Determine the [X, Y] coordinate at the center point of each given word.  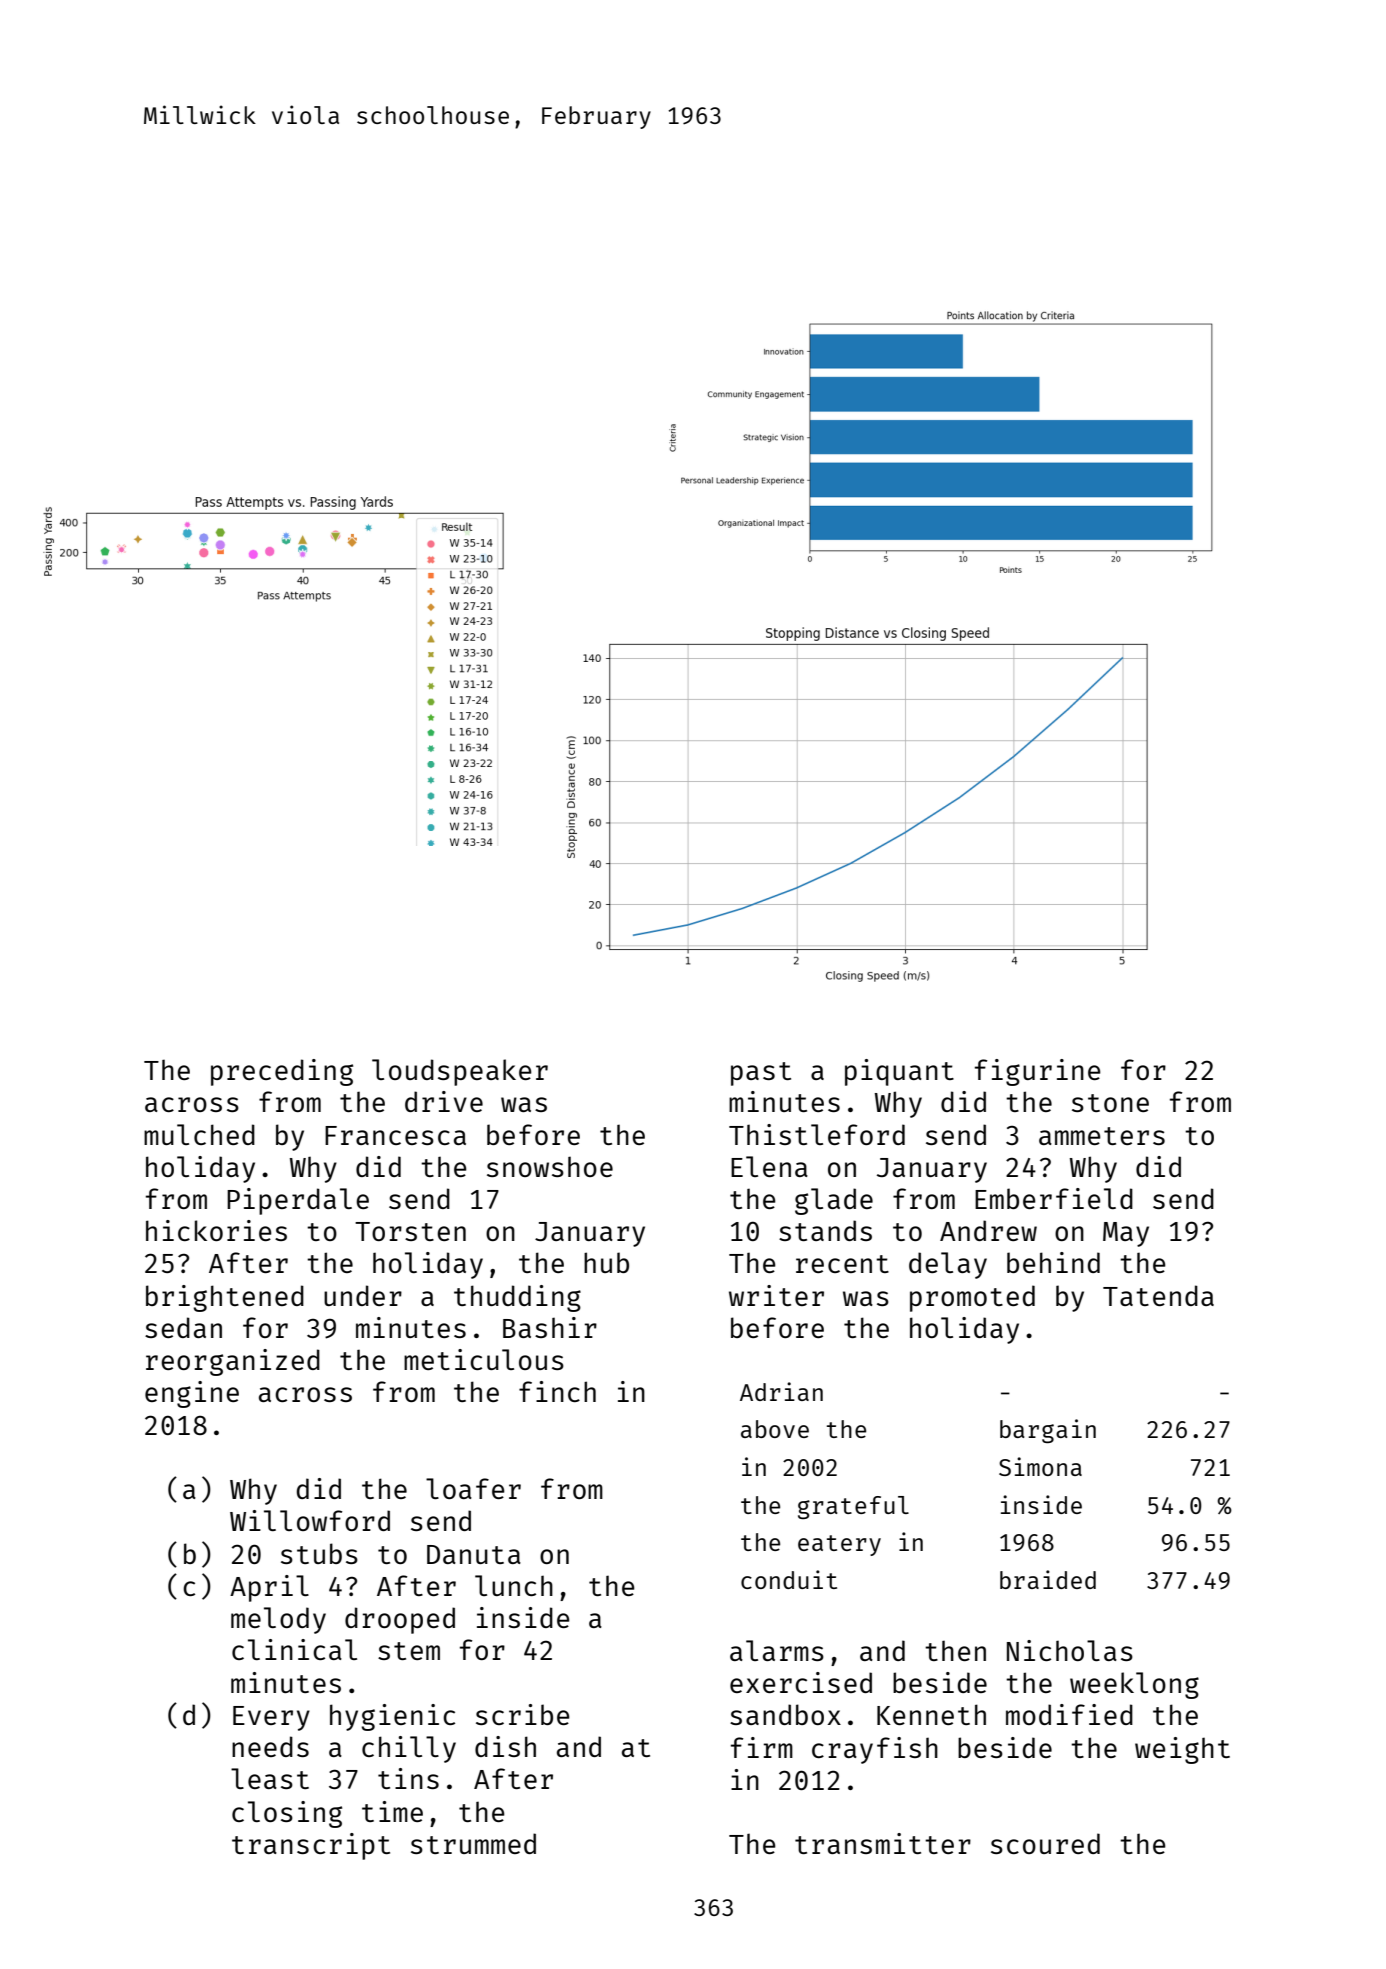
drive [444, 1101]
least [270, 1778]
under [363, 1295]
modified [1069, 1714]
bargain [1048, 1431]
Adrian [781, 1391]
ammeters [1102, 1136]
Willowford [310, 1520]
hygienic [392, 1717]
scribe [523, 1714]
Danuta [474, 1554]
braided [1048, 1579]
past [761, 1074]
